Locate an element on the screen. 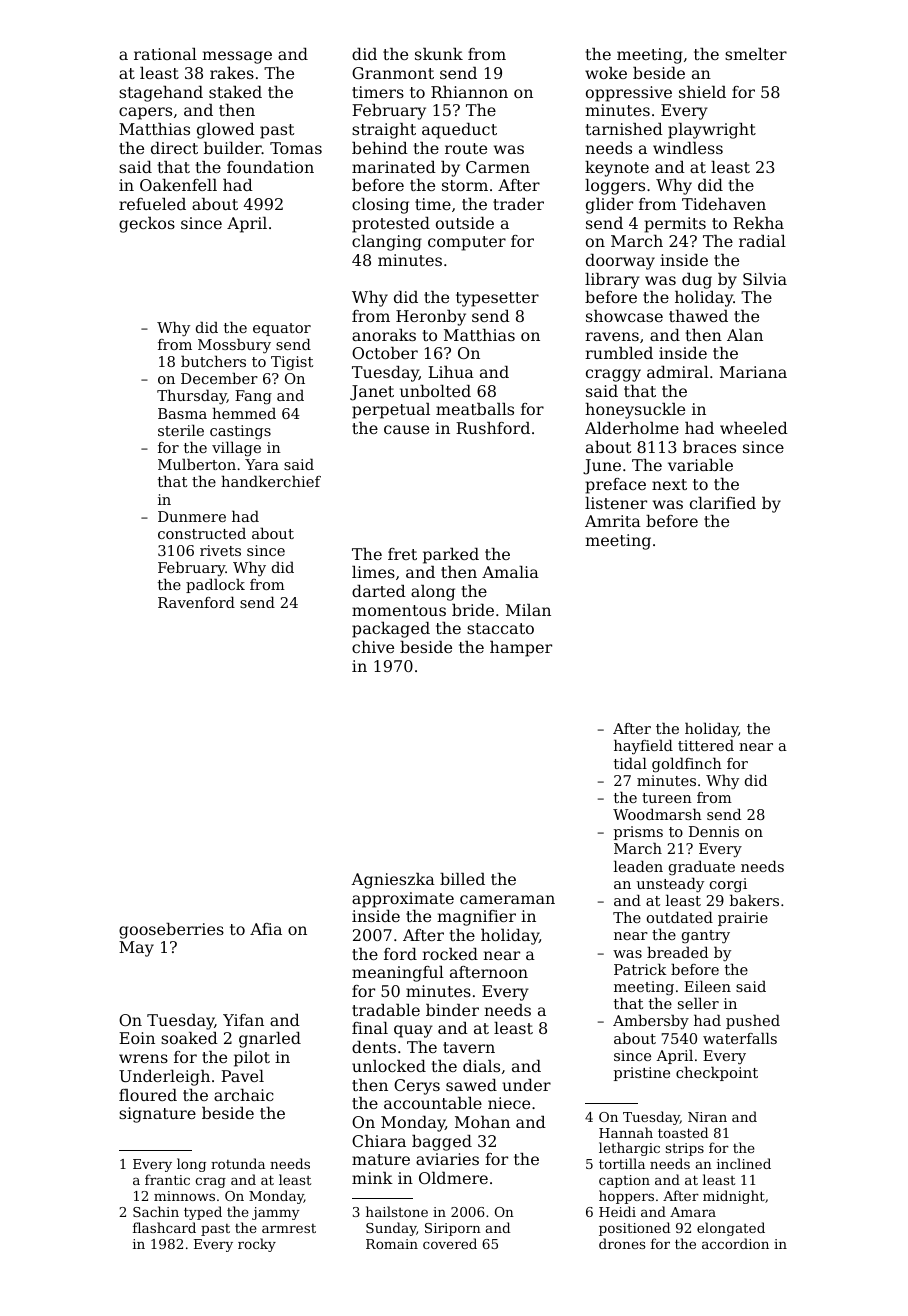 The width and height of the screenshot is (908, 1316). billed is located at coordinates (462, 879).
